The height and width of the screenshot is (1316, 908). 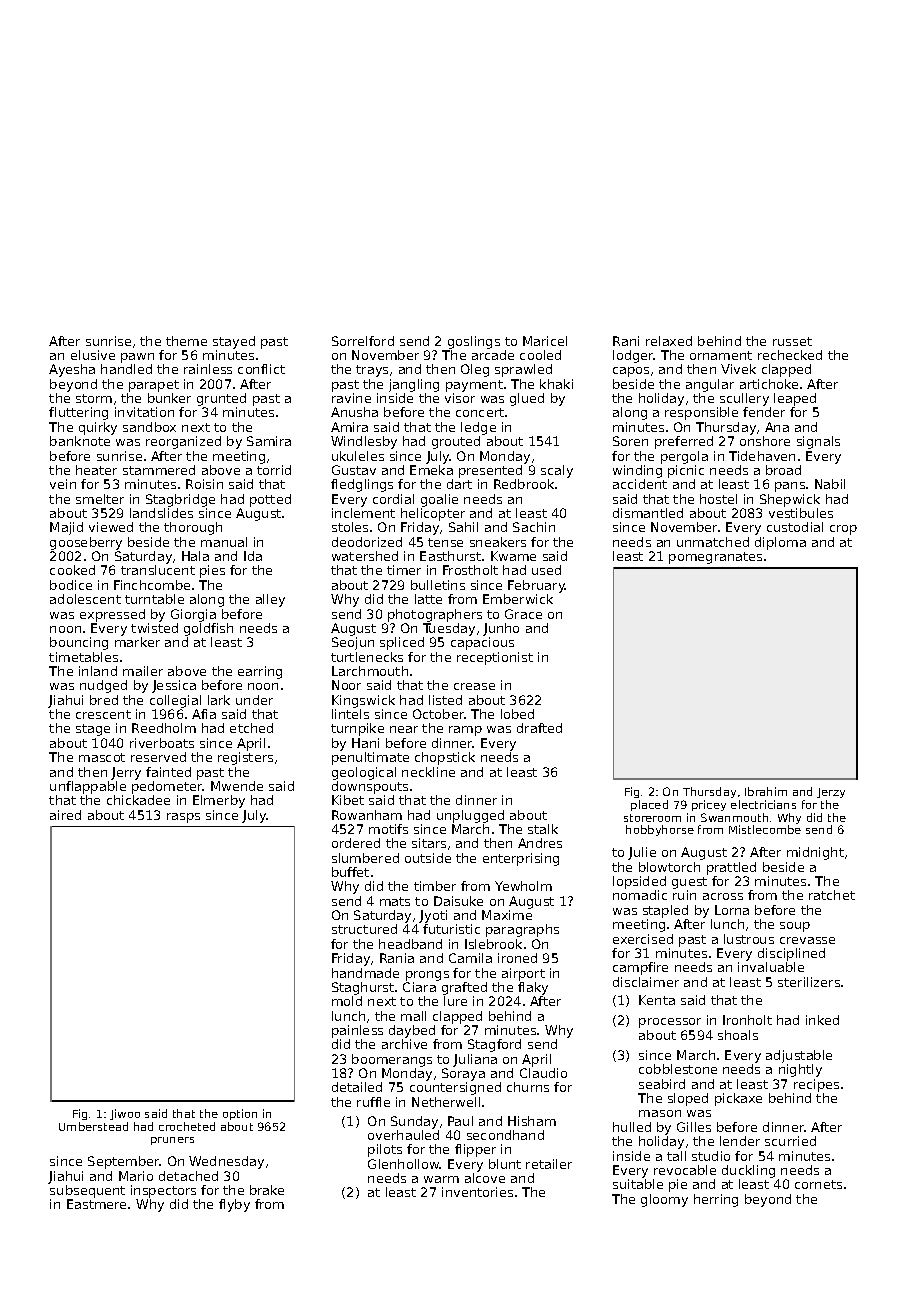 What do you see at coordinates (367, 815) in the screenshot?
I see `Rowanham` at bounding box center [367, 815].
